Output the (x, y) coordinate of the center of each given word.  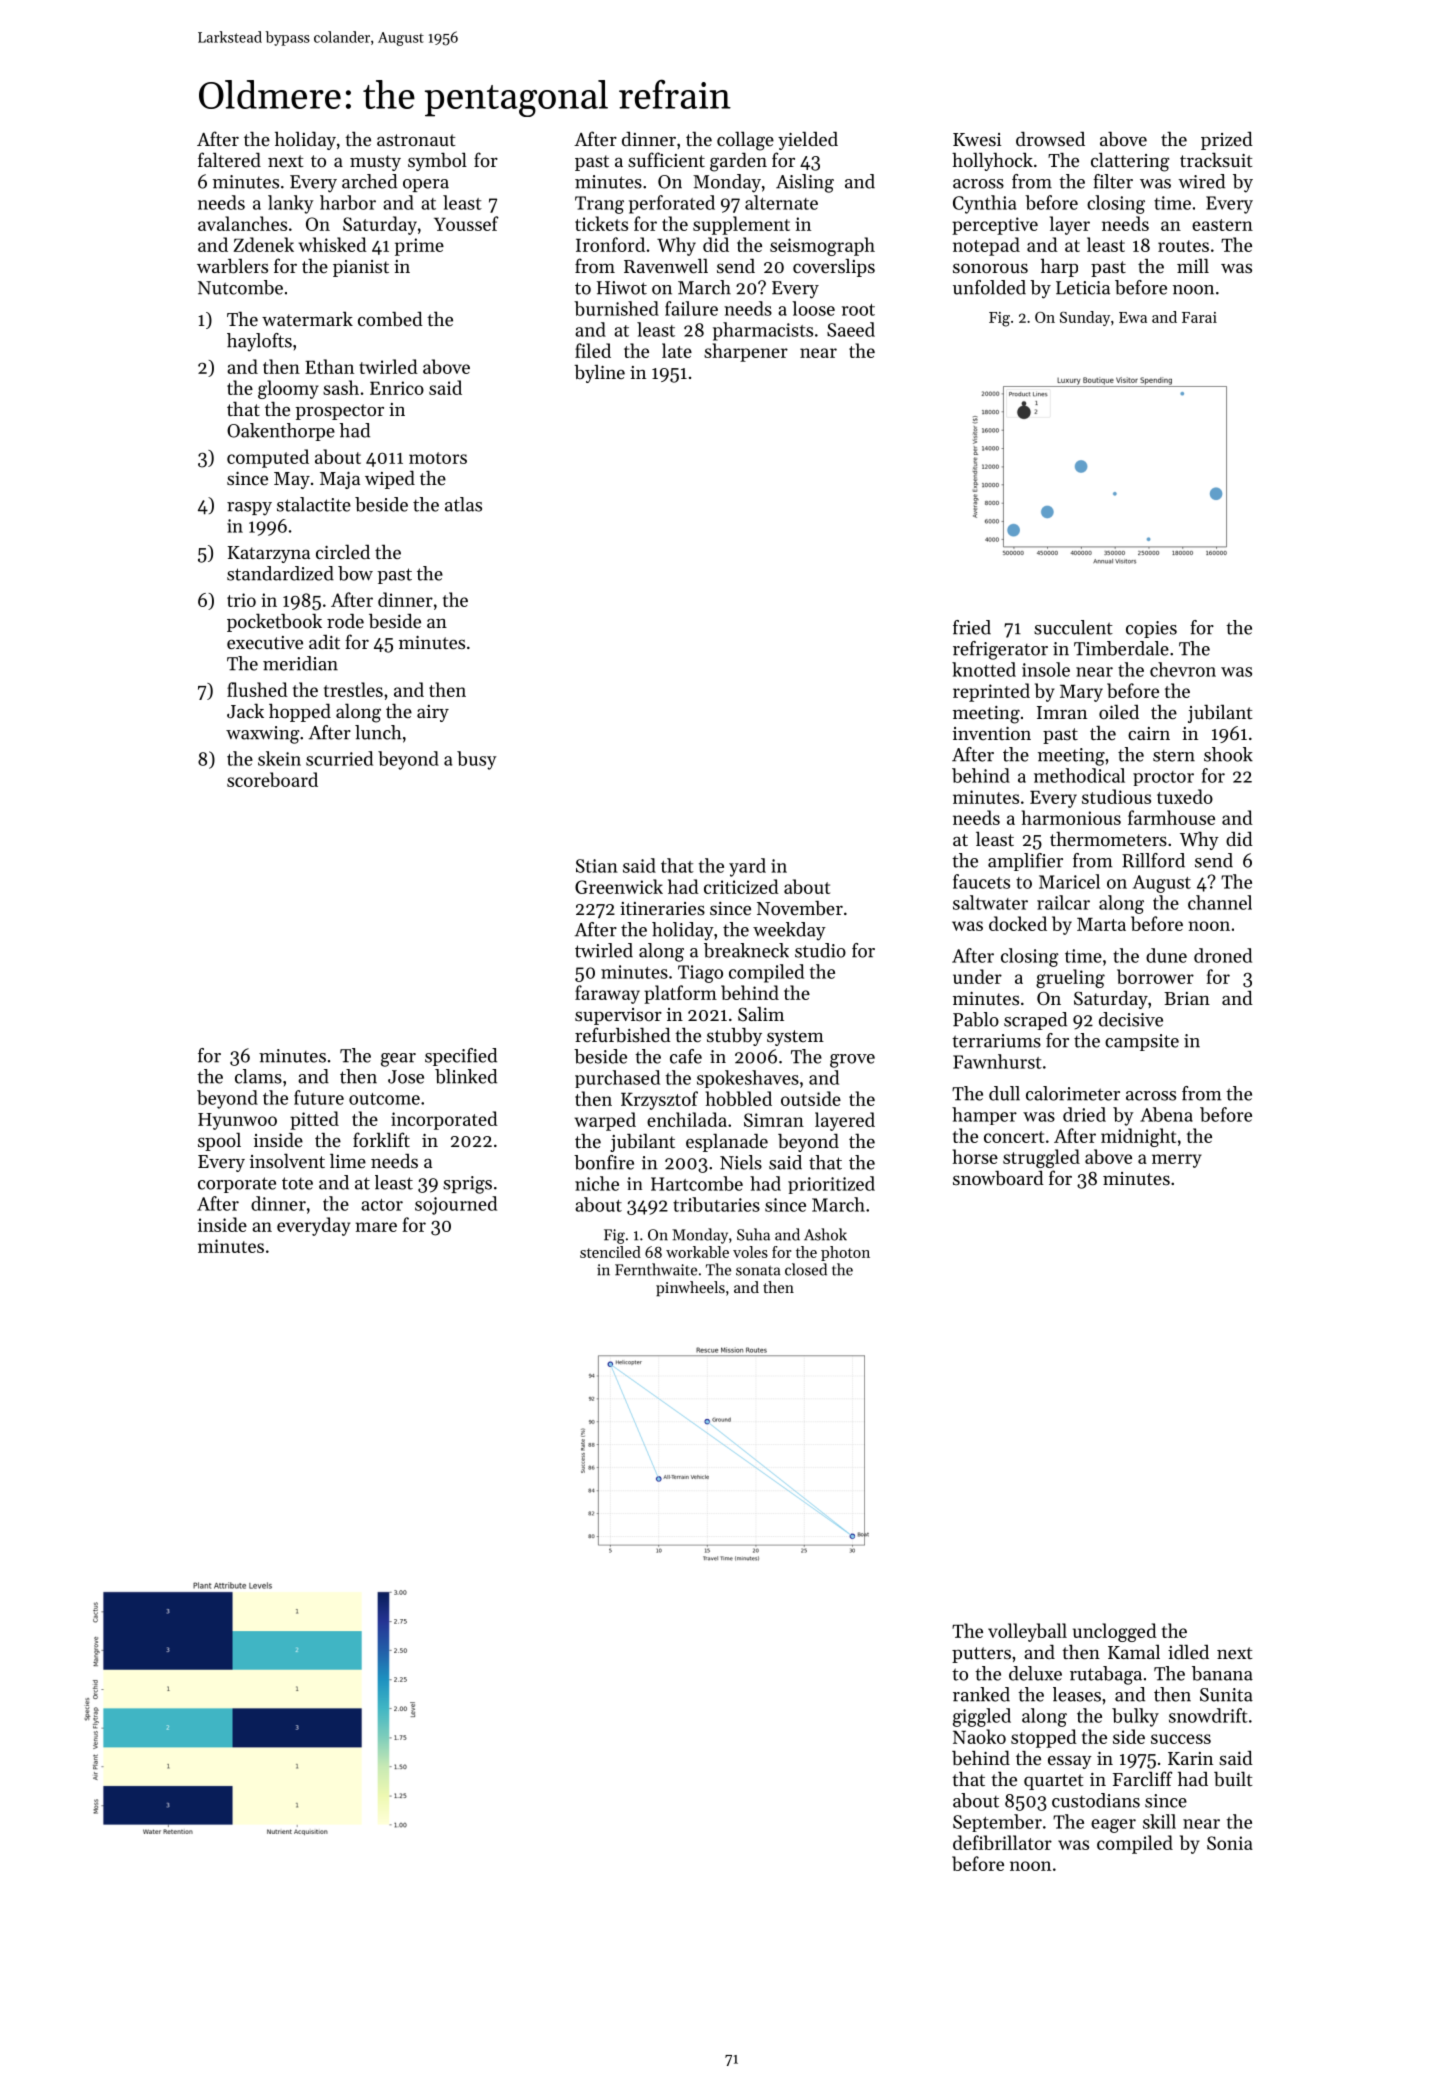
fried (972, 627)
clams (258, 1076)
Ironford (610, 244)
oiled (1119, 712)
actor (382, 1205)
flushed (257, 689)
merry (1177, 1161)
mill (1193, 265)
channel (1220, 902)
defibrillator (1002, 1842)
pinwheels (690, 1288)
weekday (789, 931)
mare (376, 1227)
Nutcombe (240, 287)
